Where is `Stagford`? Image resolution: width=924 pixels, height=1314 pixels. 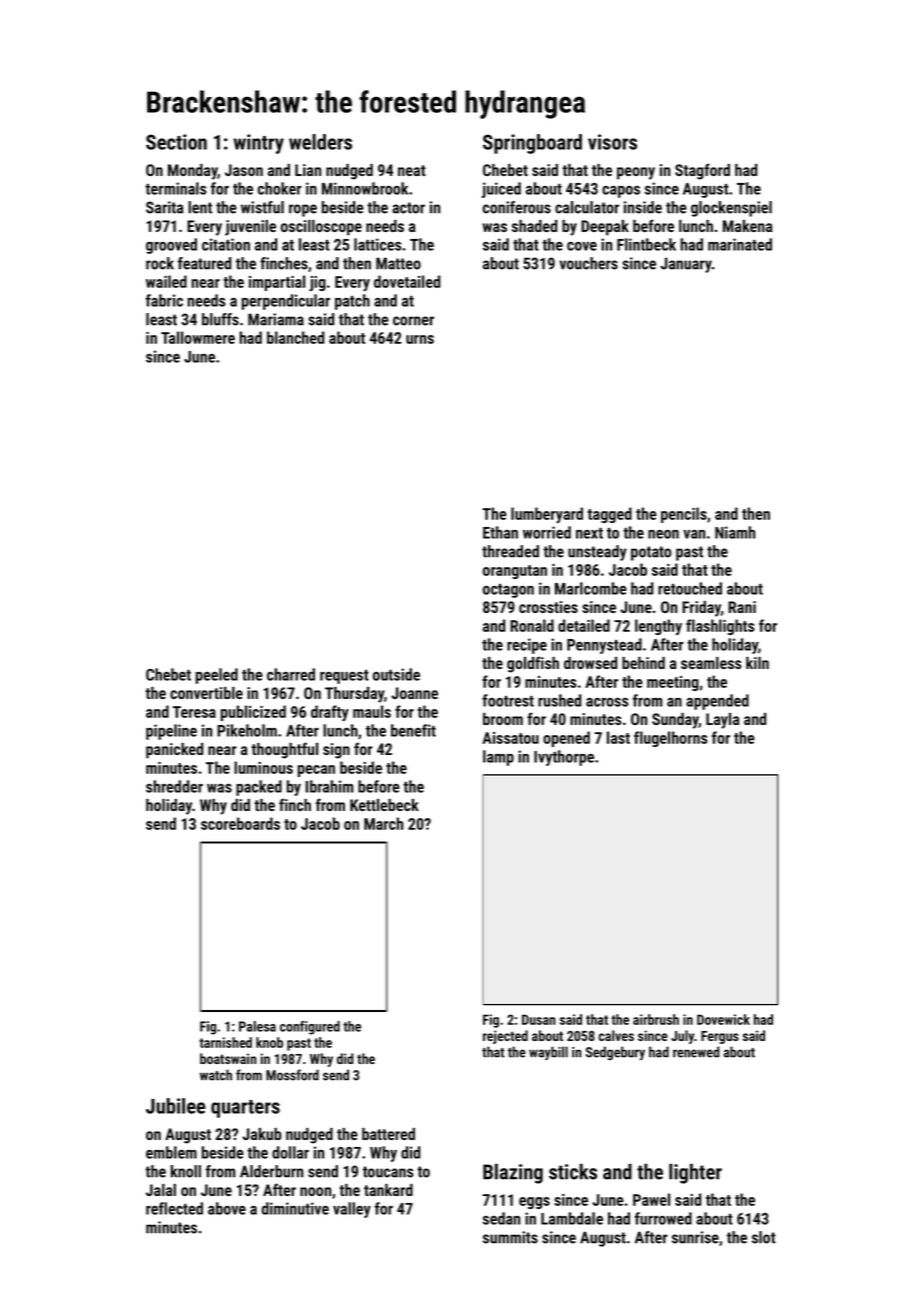
Stagford is located at coordinates (702, 171).
